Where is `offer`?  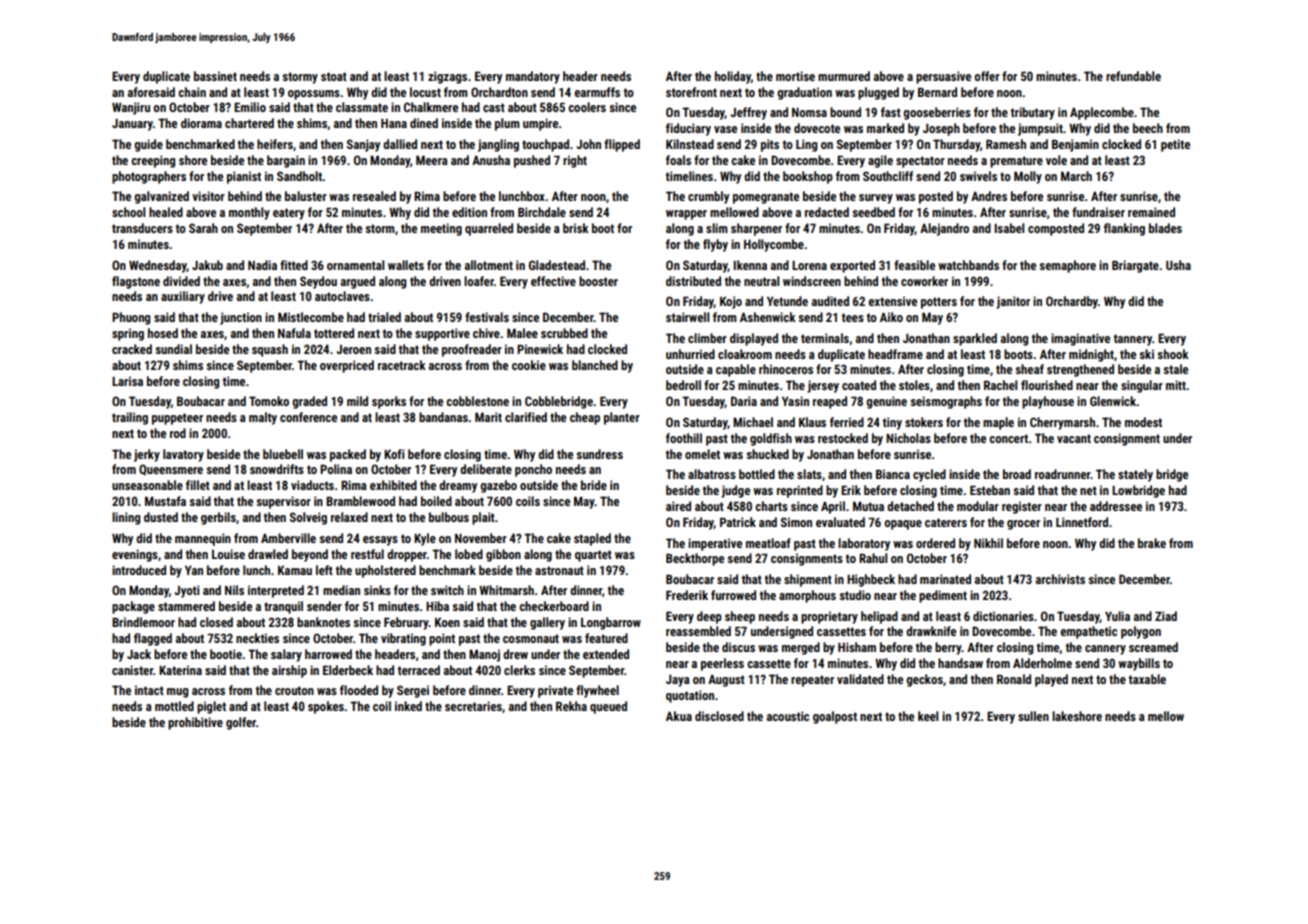
offer is located at coordinates (987, 76).
